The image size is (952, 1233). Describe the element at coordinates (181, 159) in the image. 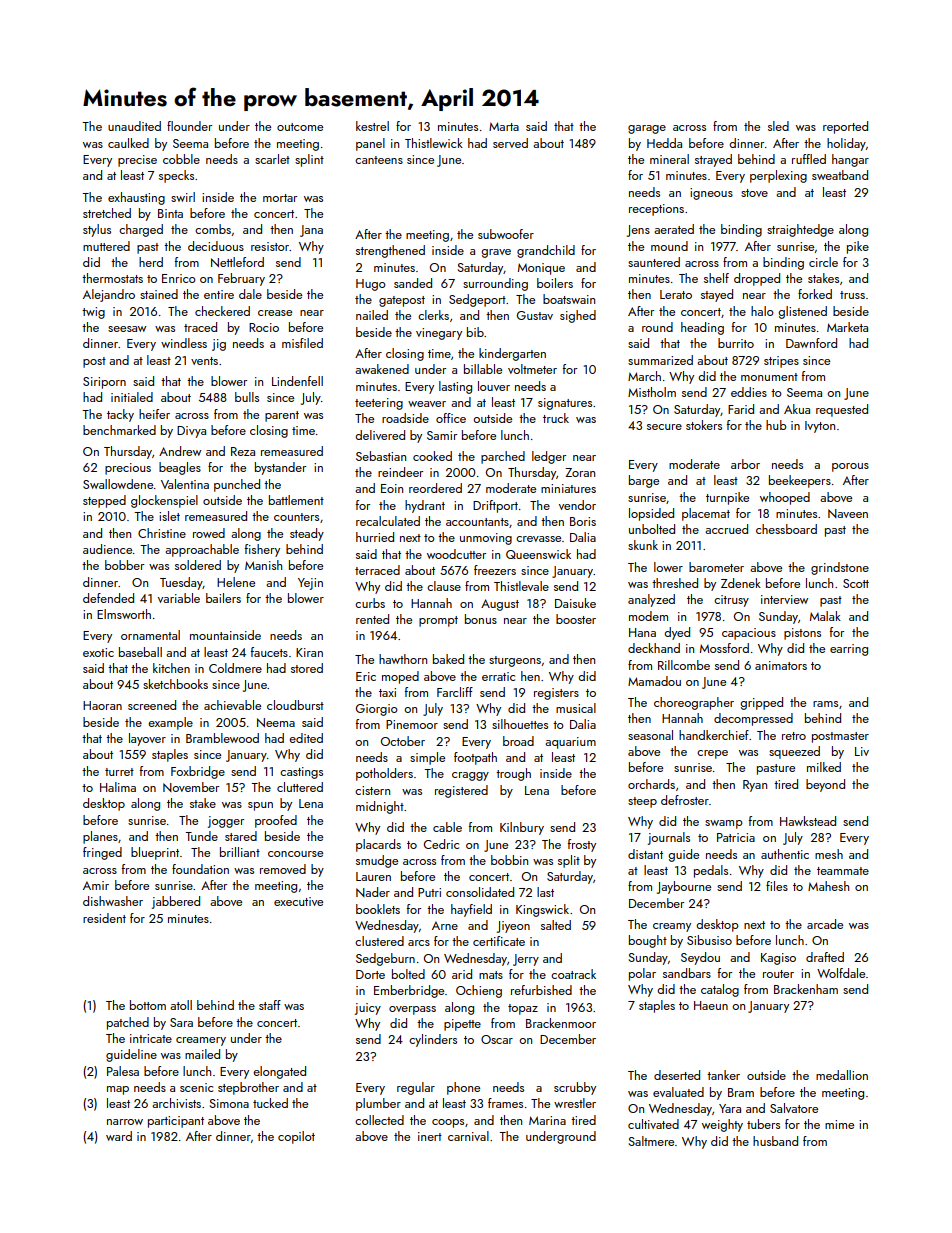

I see `cobble` at that location.
